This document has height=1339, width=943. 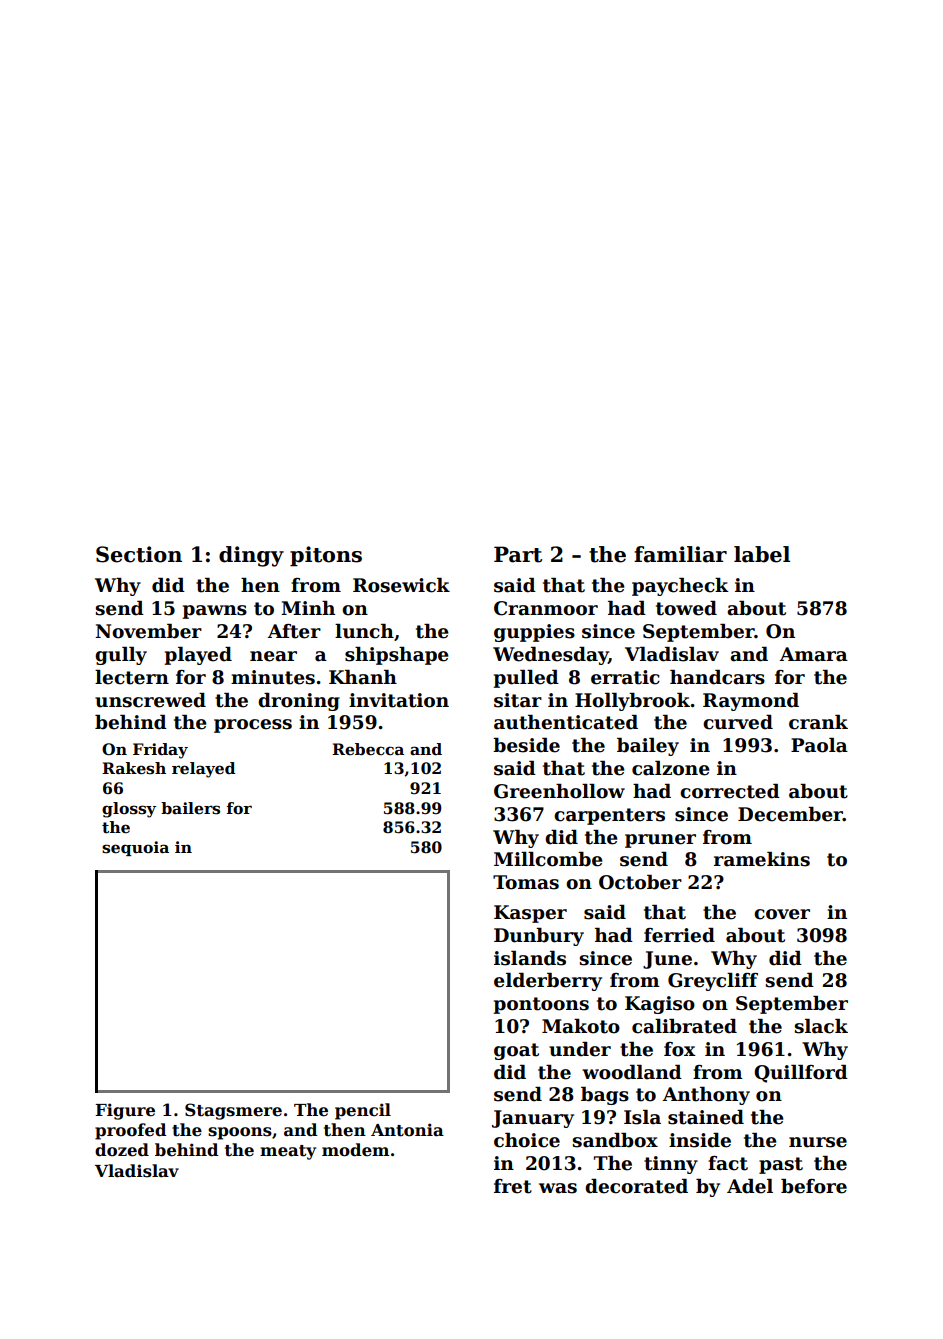 I want to click on December, so click(x=790, y=814).
